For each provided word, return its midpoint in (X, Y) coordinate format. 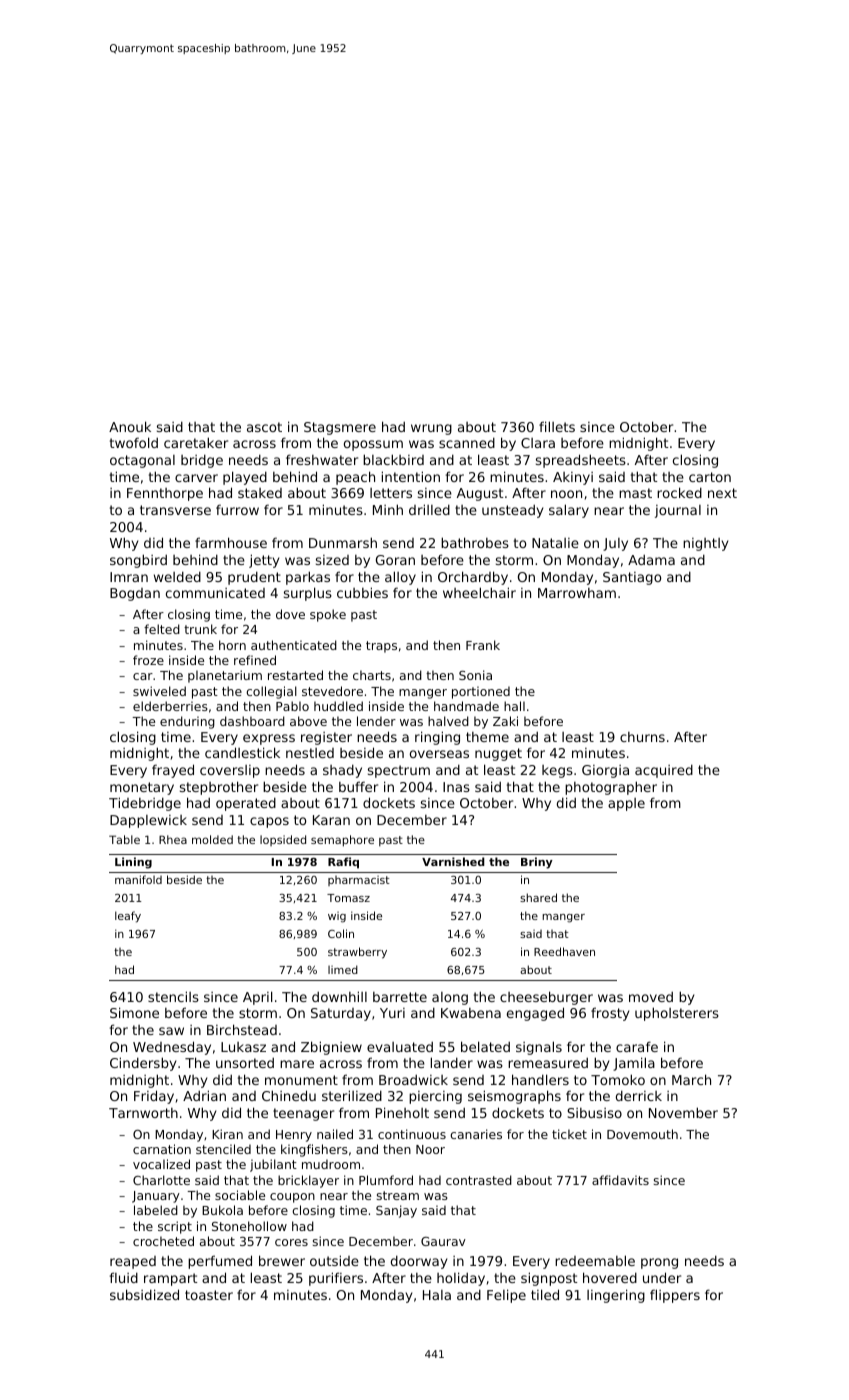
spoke (328, 615)
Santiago (632, 578)
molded (212, 839)
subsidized (144, 1294)
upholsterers (677, 1014)
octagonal (142, 461)
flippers (675, 1296)
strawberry (357, 953)
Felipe (506, 1296)
